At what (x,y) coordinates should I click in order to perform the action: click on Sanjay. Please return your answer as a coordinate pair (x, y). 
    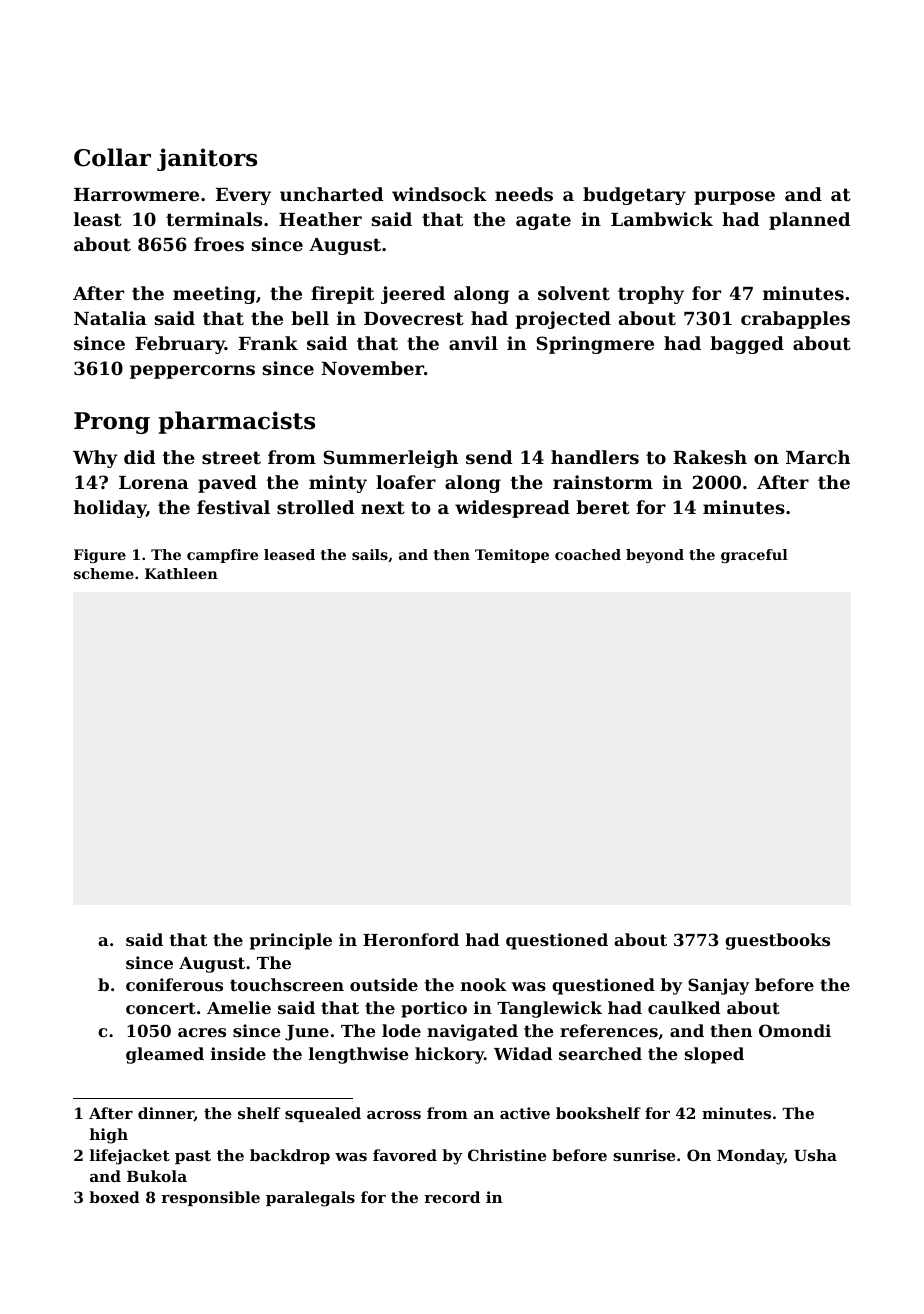
    Looking at the image, I should click on (718, 986).
